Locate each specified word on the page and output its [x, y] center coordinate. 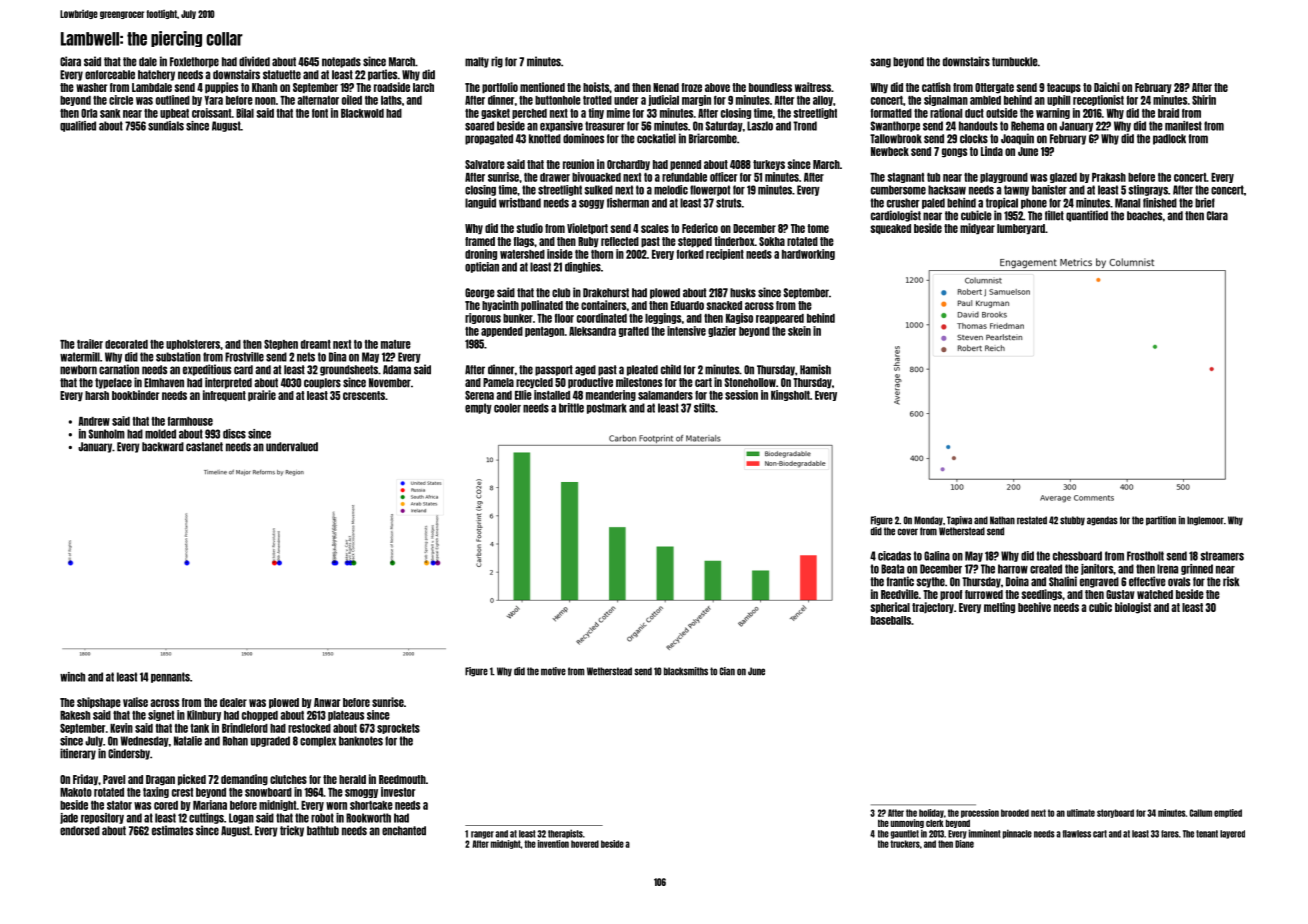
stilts [704, 408]
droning [481, 254]
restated [1032, 520]
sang [881, 63]
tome [818, 228]
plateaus [346, 716]
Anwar [327, 702]
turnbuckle [1015, 62]
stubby [1072, 521]
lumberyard [1021, 229]
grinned [1197, 569]
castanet [204, 447]
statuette [282, 75]
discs [234, 434]
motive [553, 671]
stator [119, 805]
